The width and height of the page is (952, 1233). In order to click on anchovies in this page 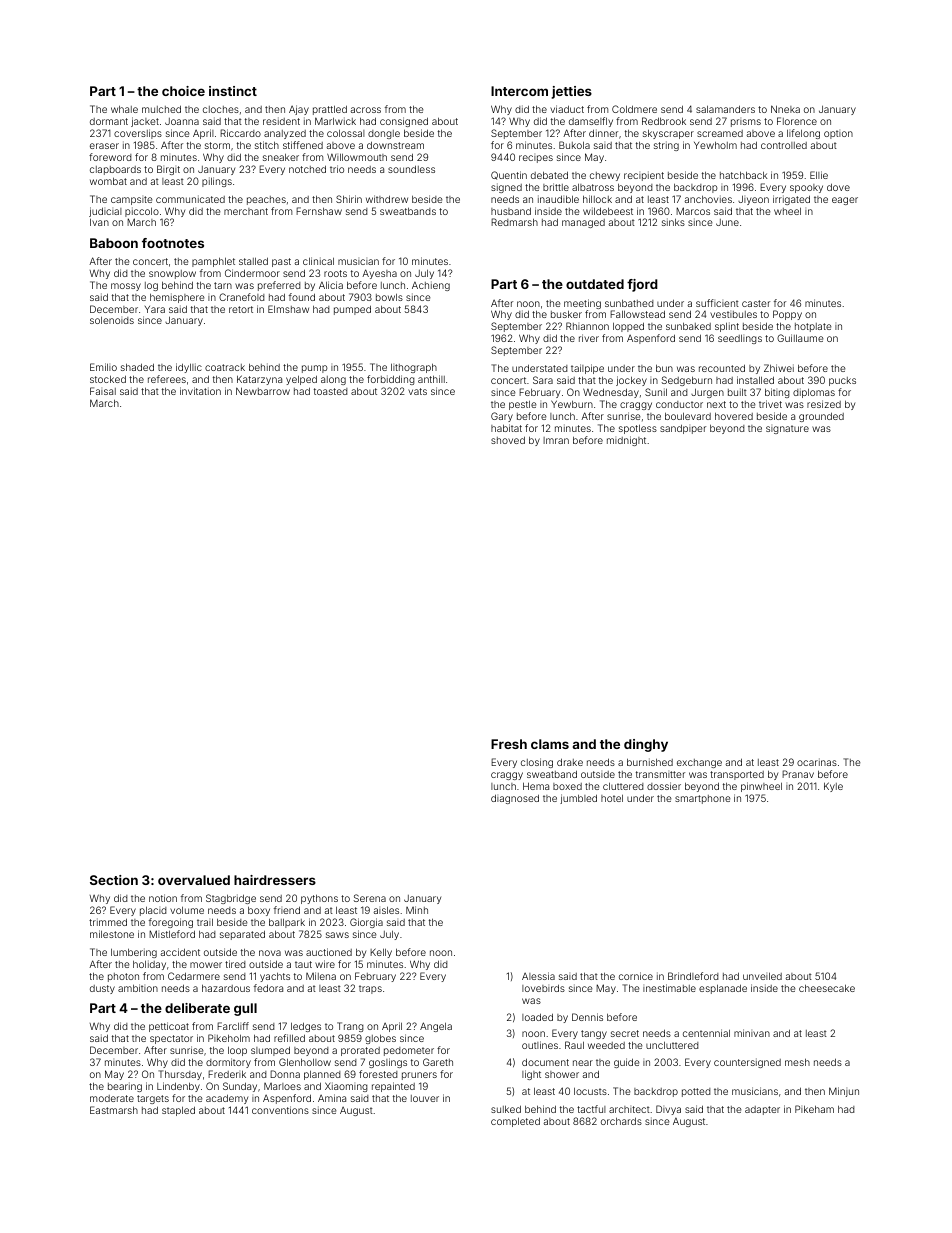, I will do `click(708, 199)`.
